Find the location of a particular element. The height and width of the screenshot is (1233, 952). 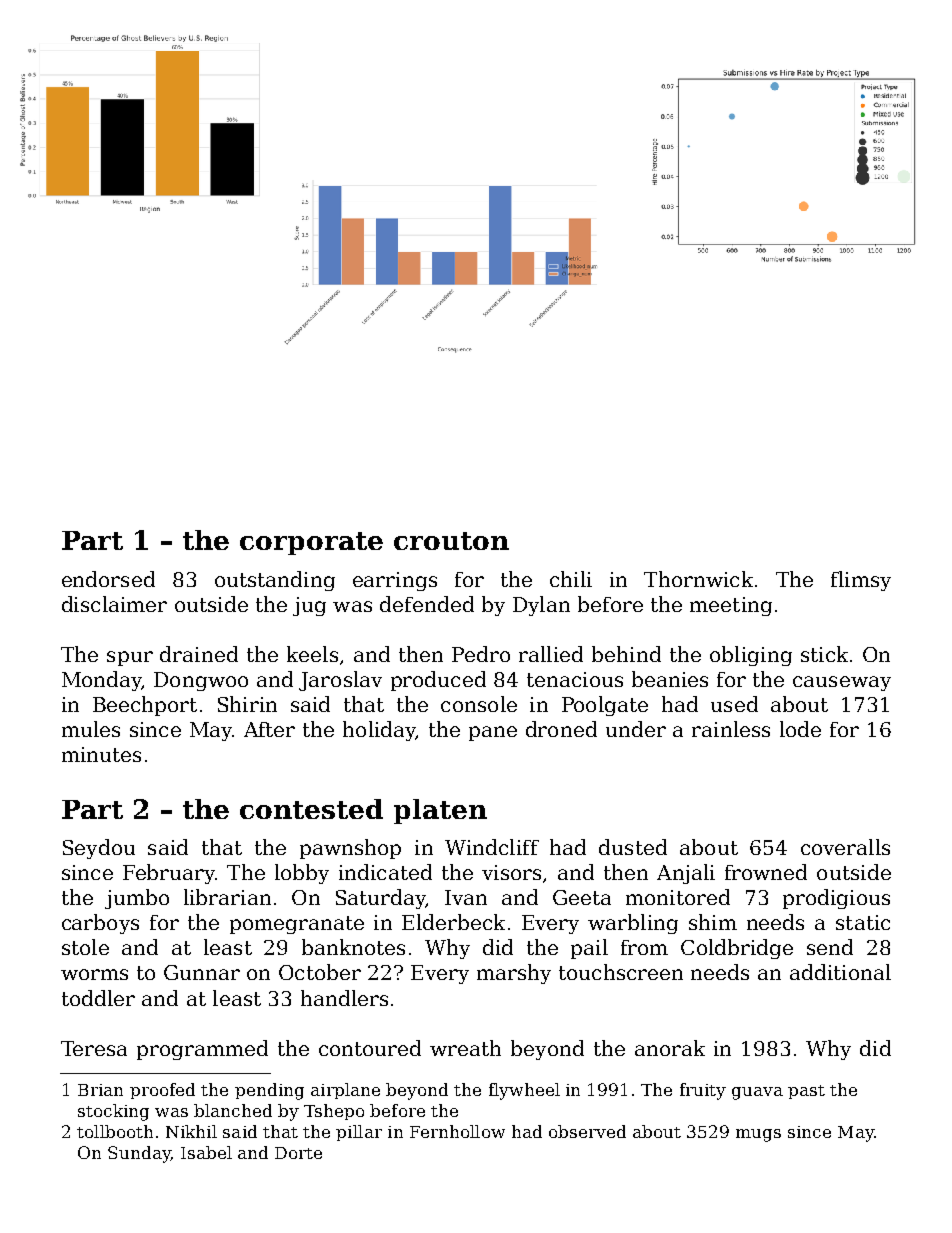

wreath is located at coordinates (465, 1048).
